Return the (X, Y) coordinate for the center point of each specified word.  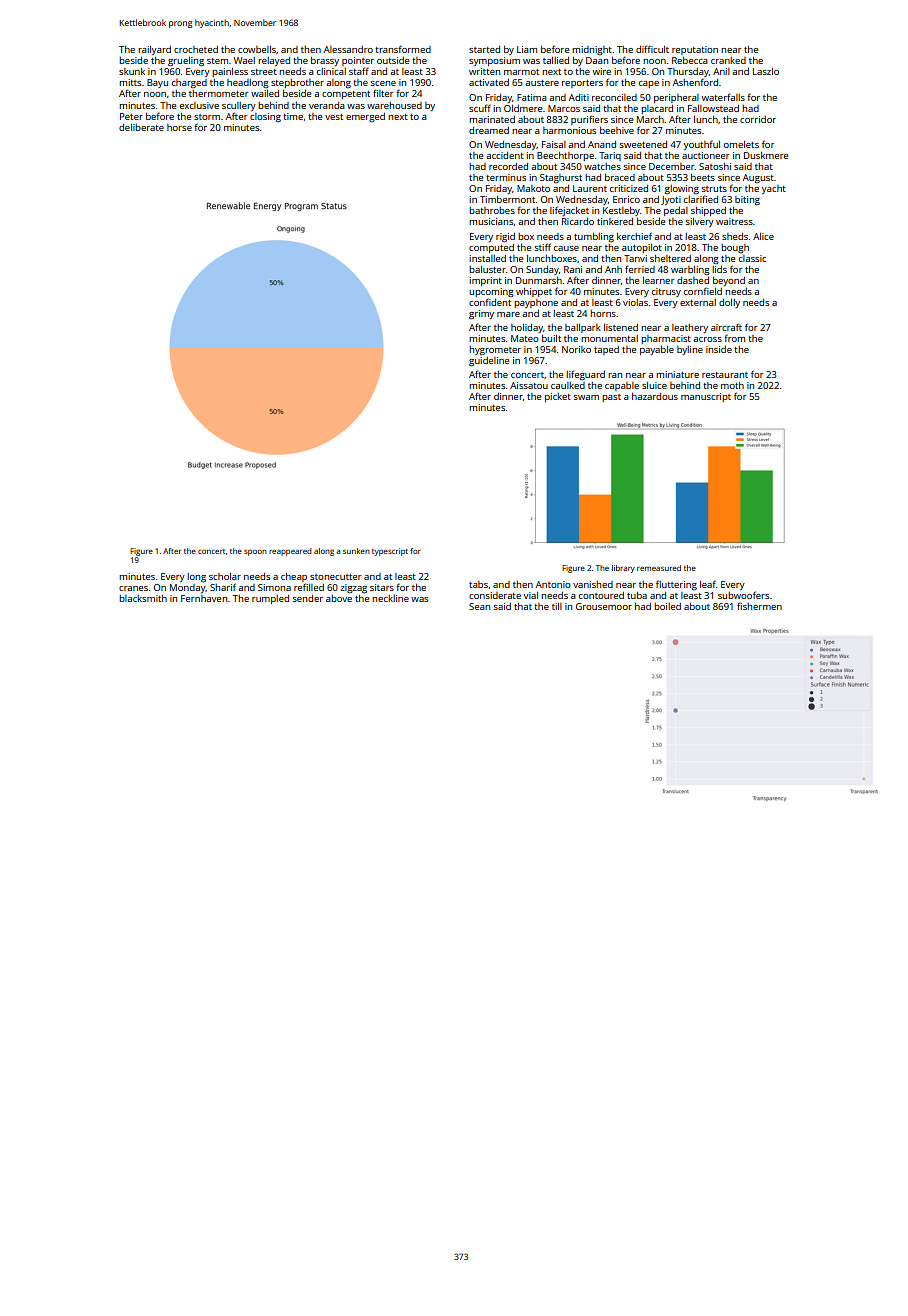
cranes (133, 588)
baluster (487, 269)
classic (752, 258)
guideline (489, 362)
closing (265, 117)
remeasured (659, 568)
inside (719, 349)
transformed (403, 49)
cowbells (257, 49)
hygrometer (495, 350)
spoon (255, 552)
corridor (758, 119)
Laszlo (766, 71)
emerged (365, 118)
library (623, 569)
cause (566, 248)
